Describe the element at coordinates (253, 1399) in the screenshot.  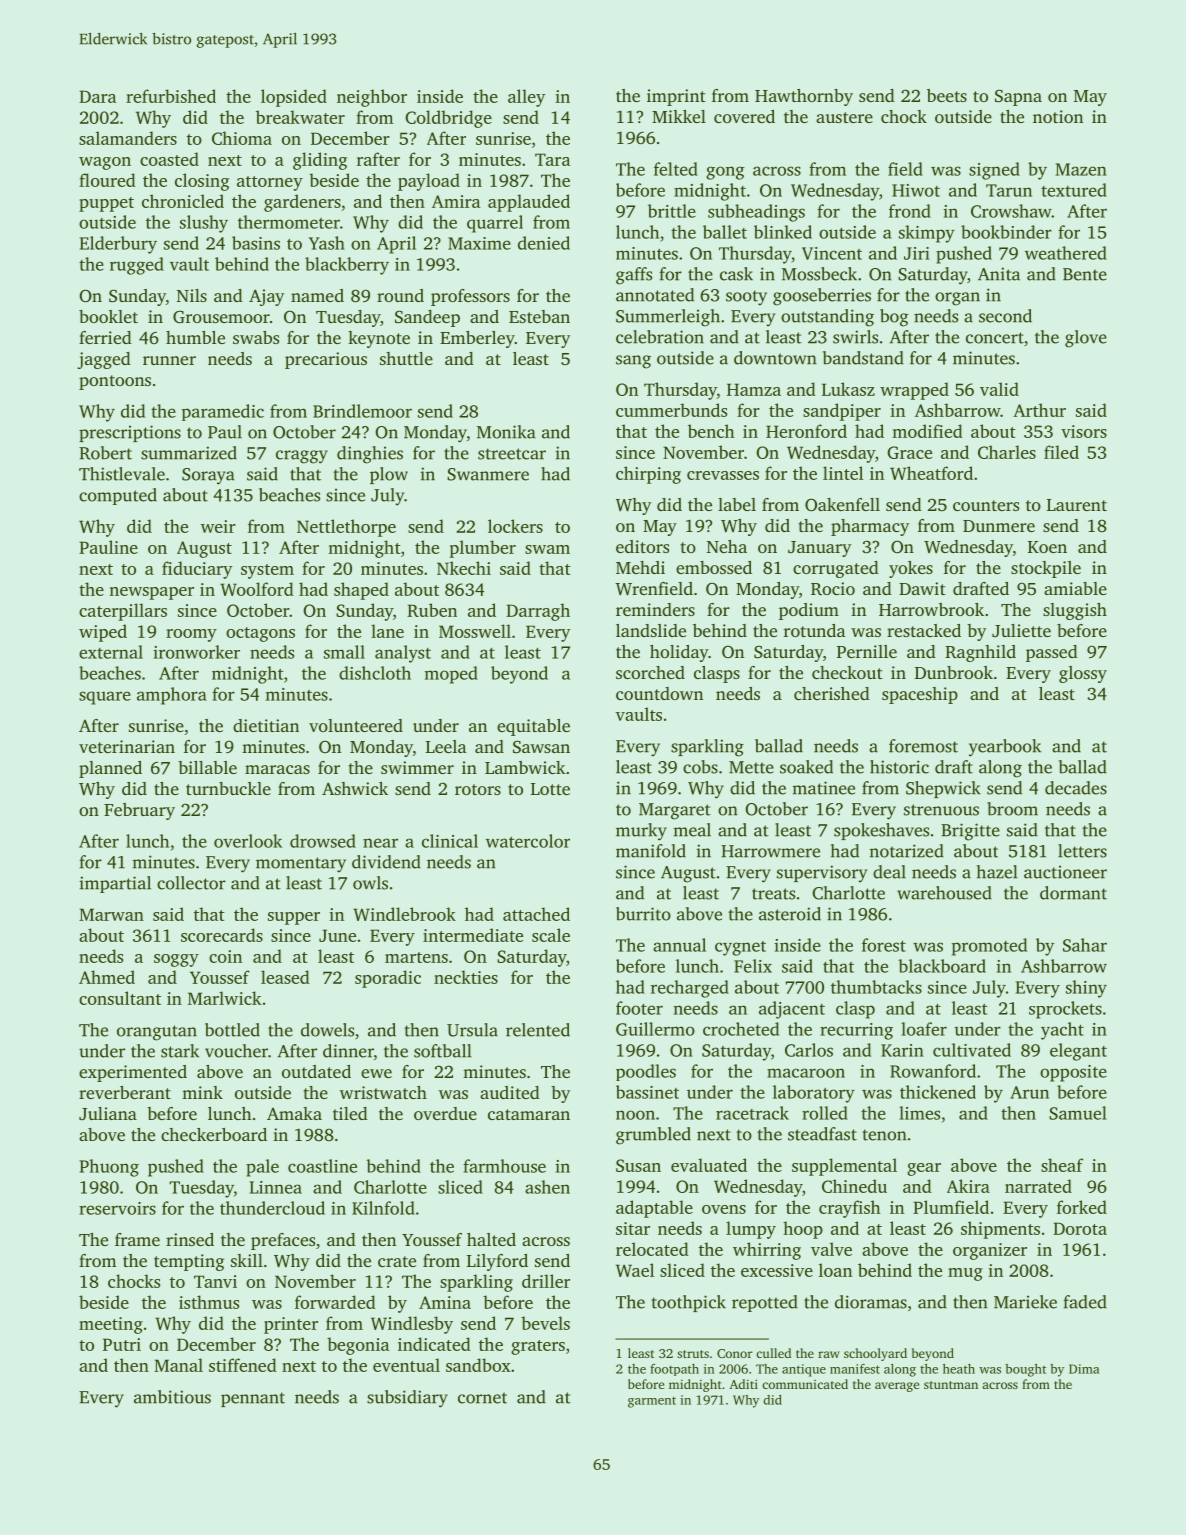
I see `pennant` at that location.
